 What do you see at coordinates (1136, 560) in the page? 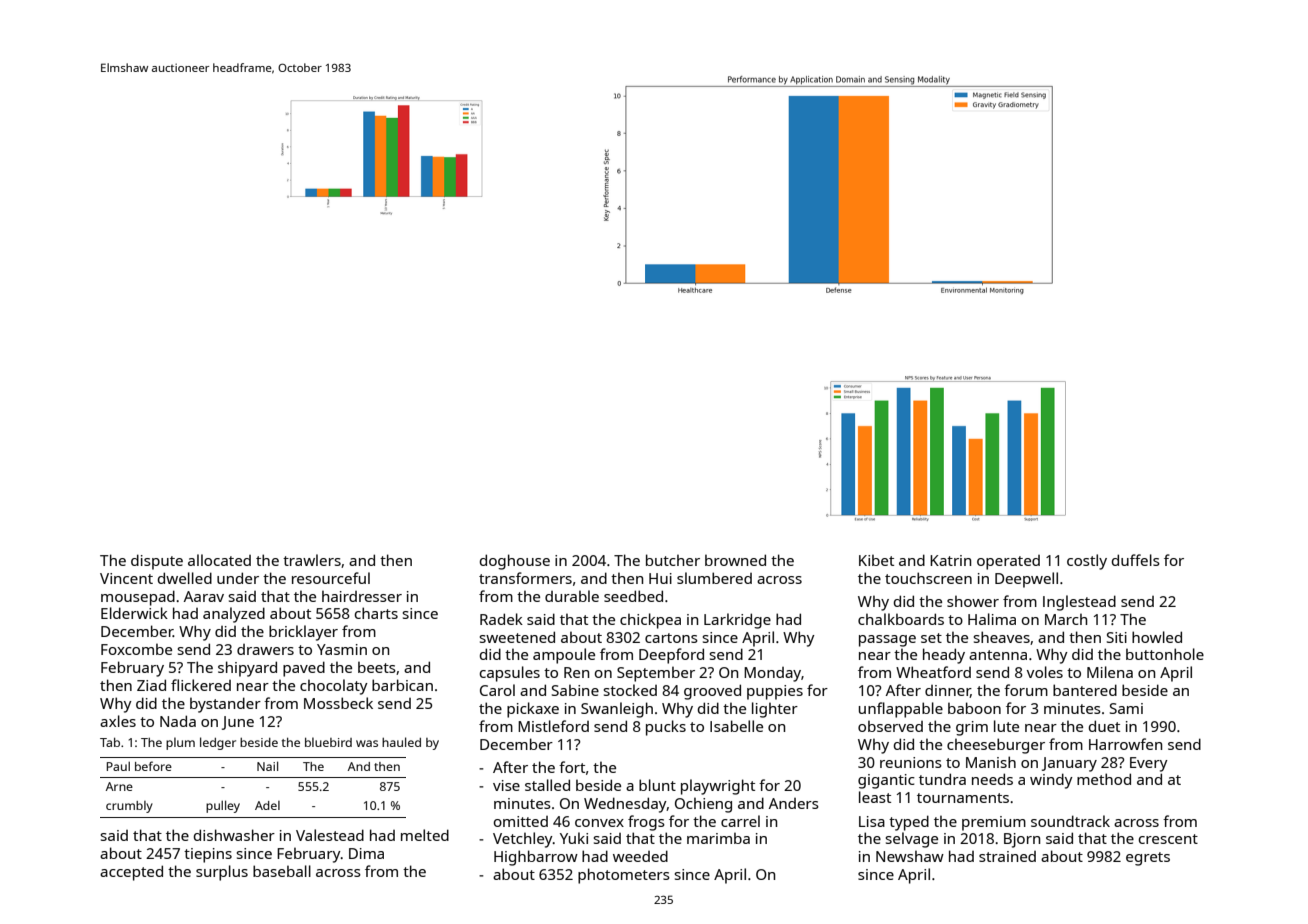
I see `duffels` at bounding box center [1136, 560].
